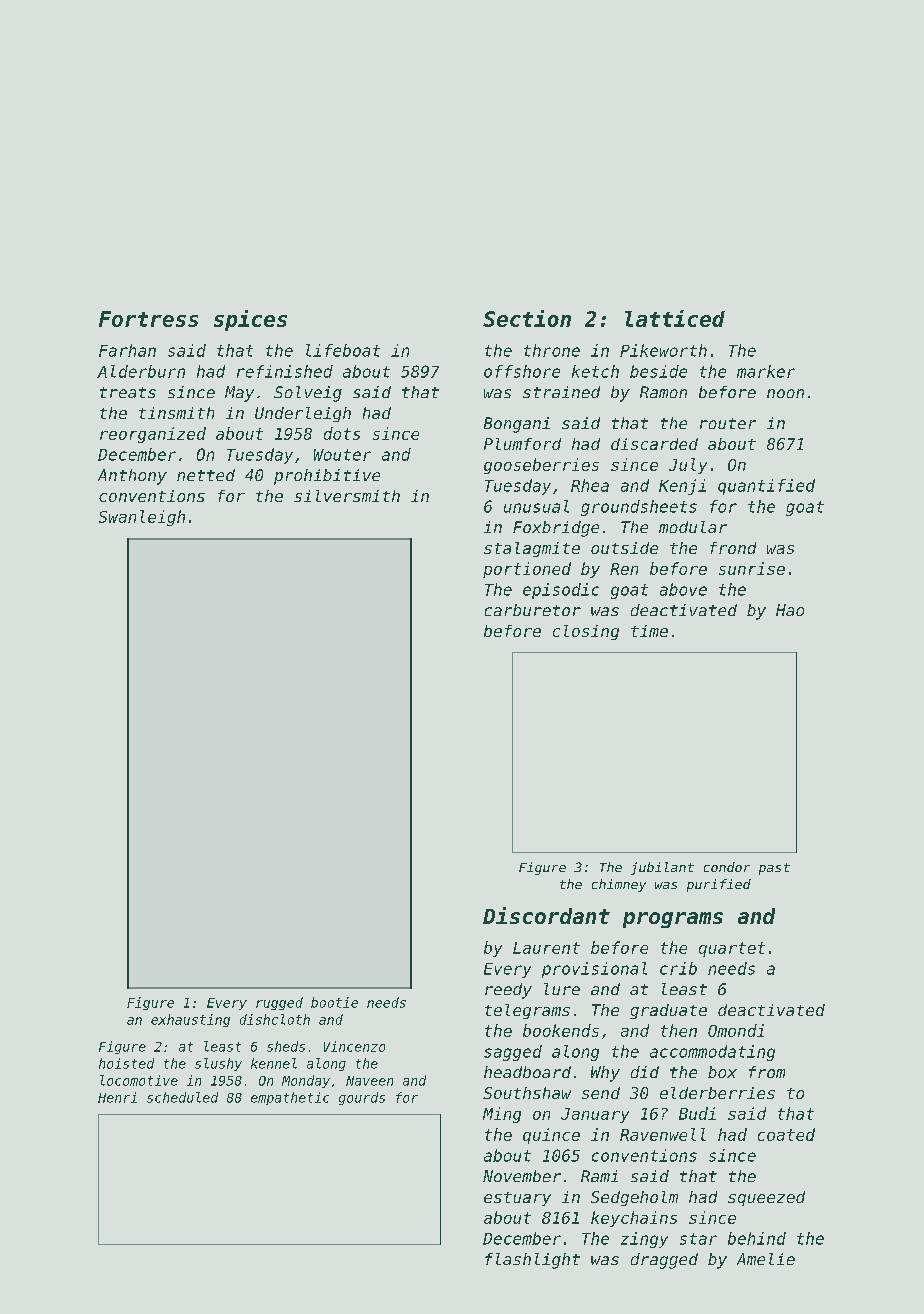  What do you see at coordinates (645, 1072) in the screenshot?
I see `did` at bounding box center [645, 1072].
